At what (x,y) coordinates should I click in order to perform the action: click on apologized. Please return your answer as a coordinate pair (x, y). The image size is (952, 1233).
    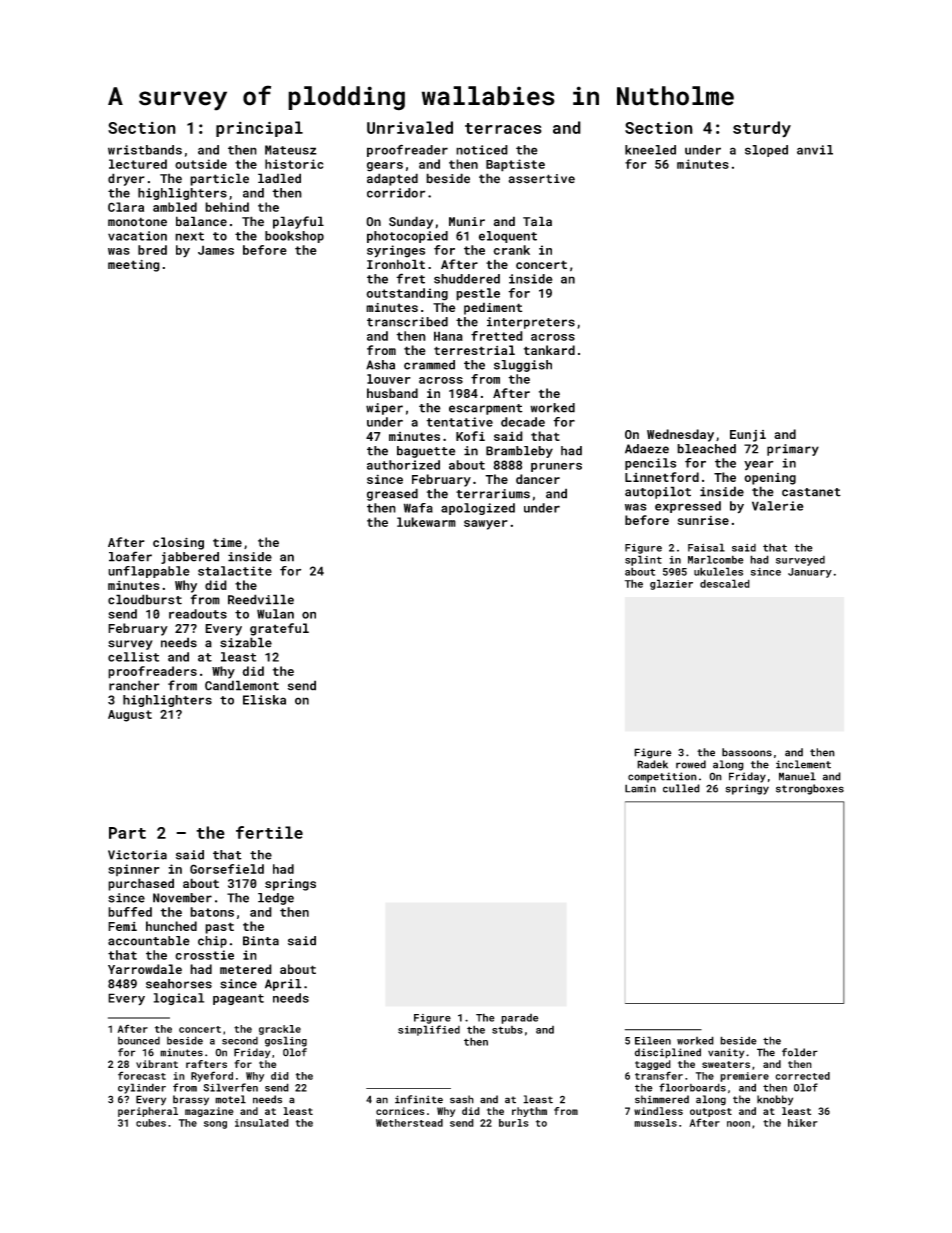
    Looking at the image, I should click on (478, 509).
